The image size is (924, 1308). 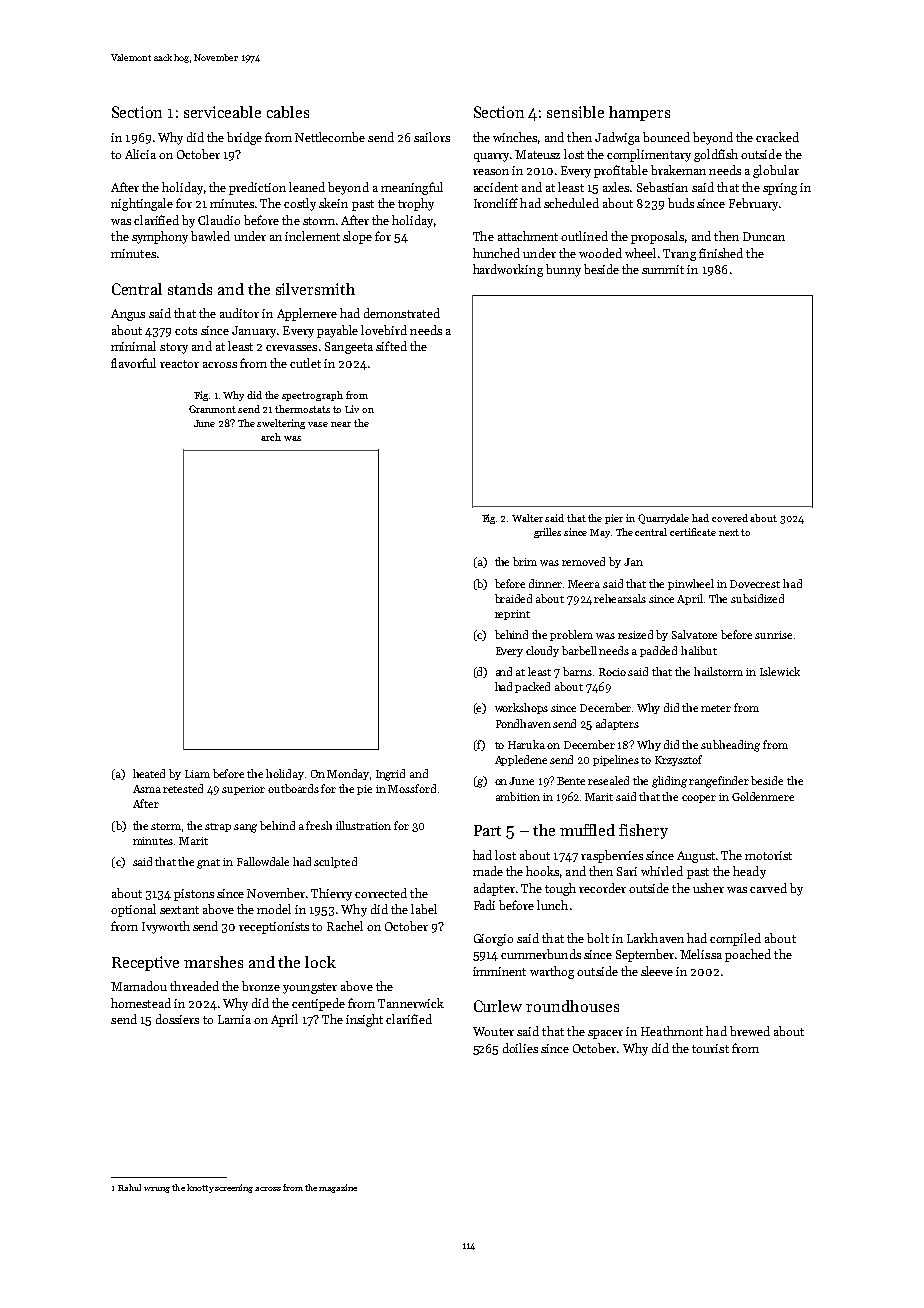 I want to click on covered, so click(x=730, y=518).
